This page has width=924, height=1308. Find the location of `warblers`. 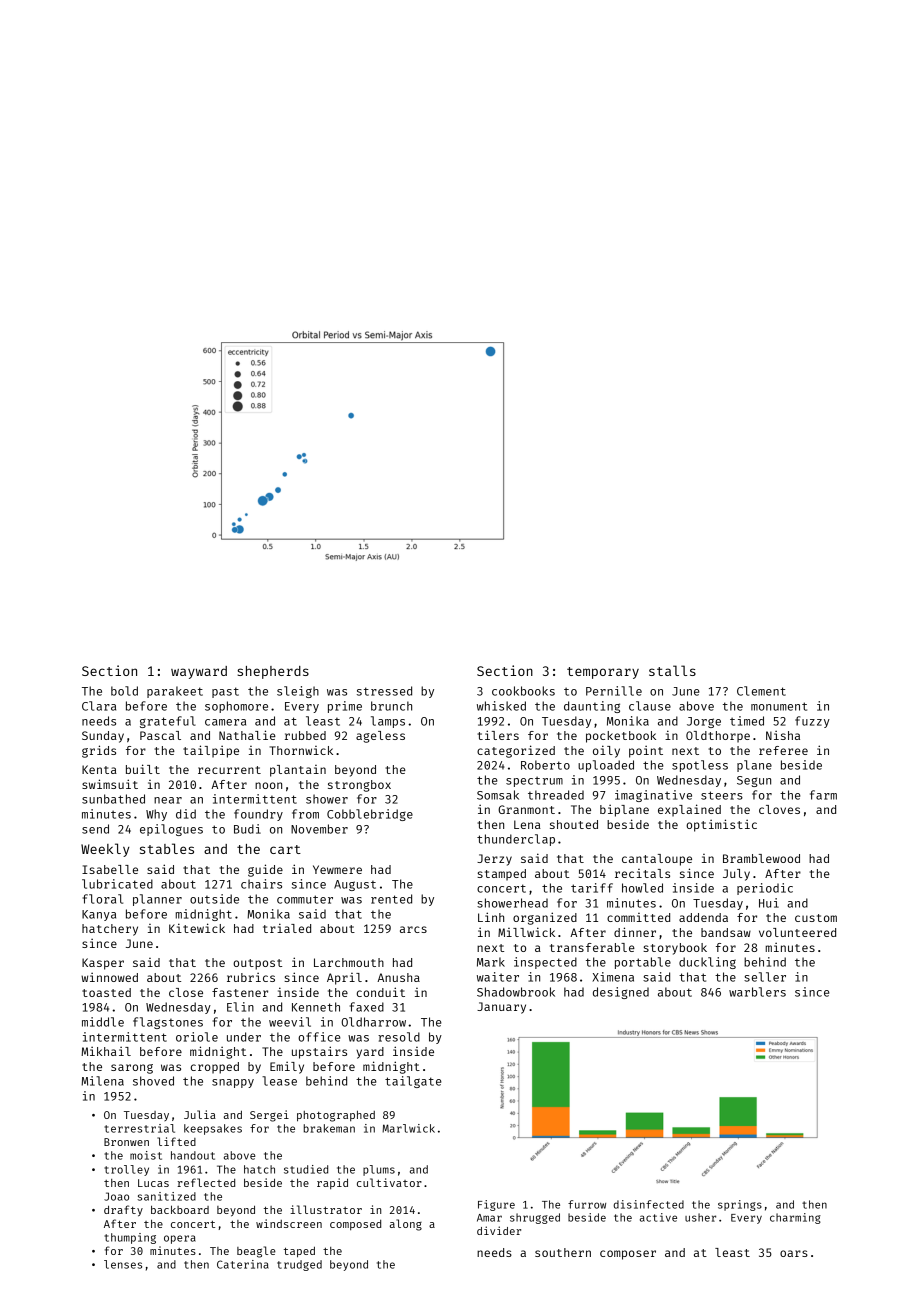

warblers is located at coordinates (757, 992).
